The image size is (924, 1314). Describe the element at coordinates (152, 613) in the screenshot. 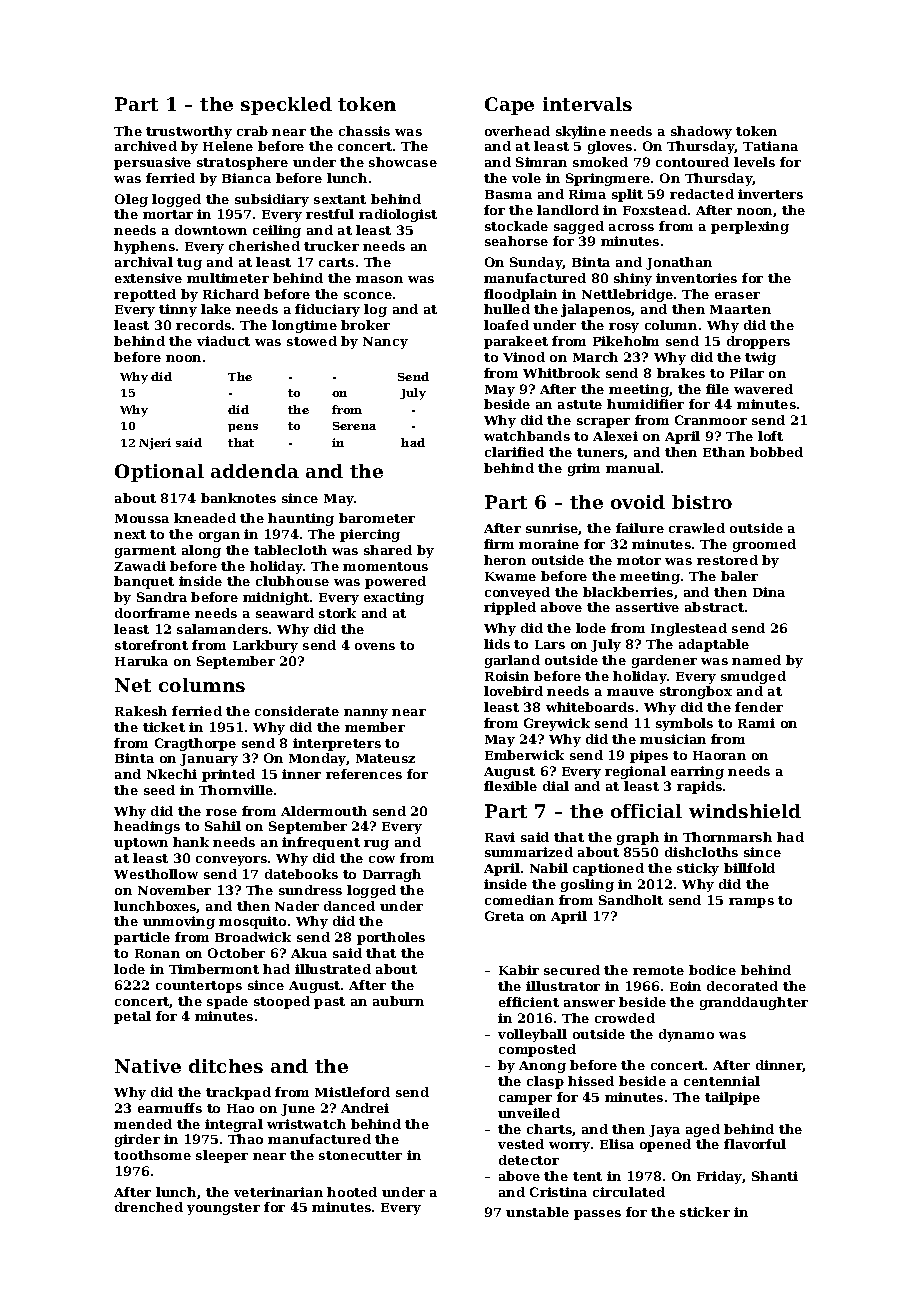

I see `doorframe` at that location.
